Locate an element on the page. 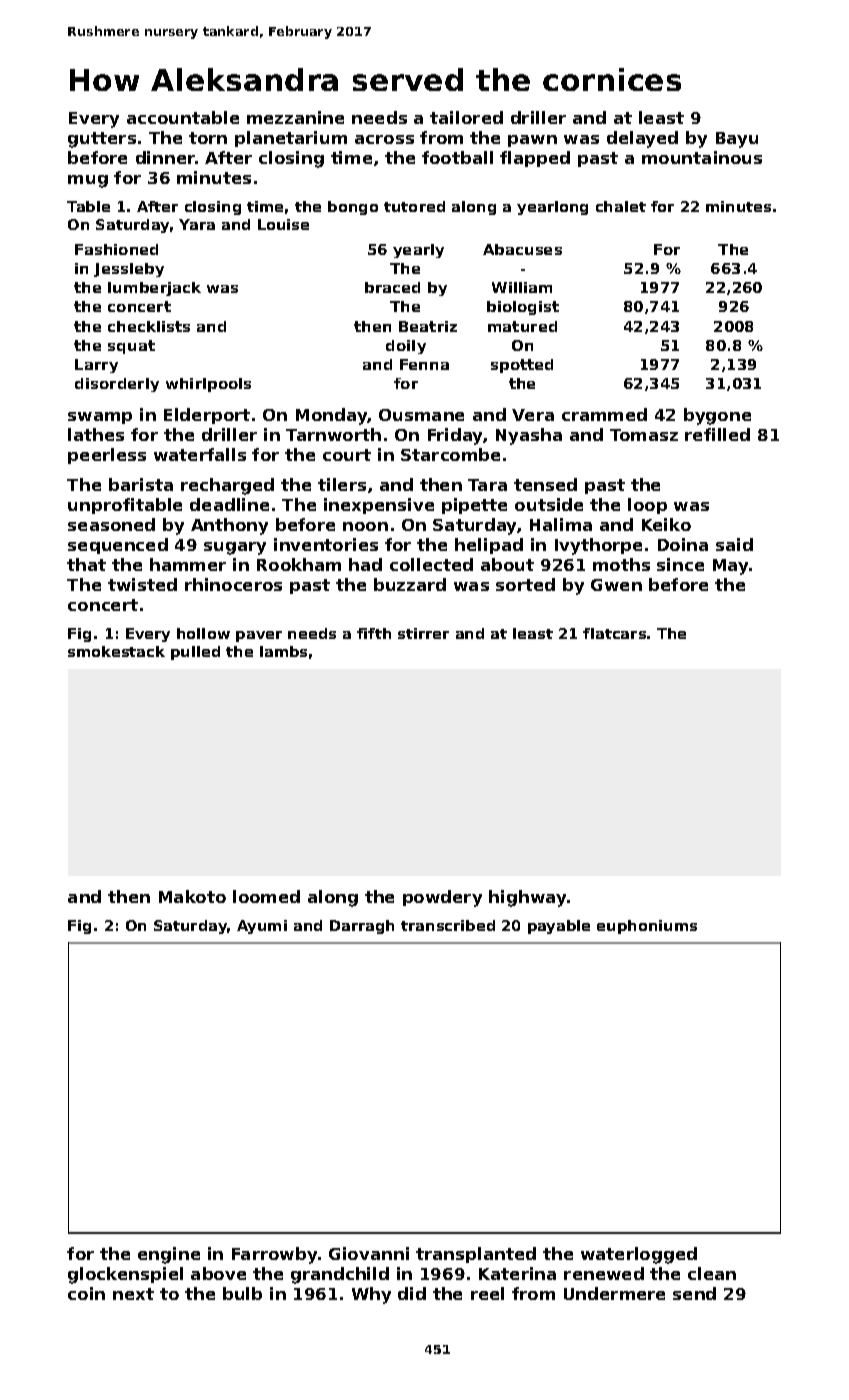 The width and height of the image is (849, 1400). across is located at coordinates (384, 139).
